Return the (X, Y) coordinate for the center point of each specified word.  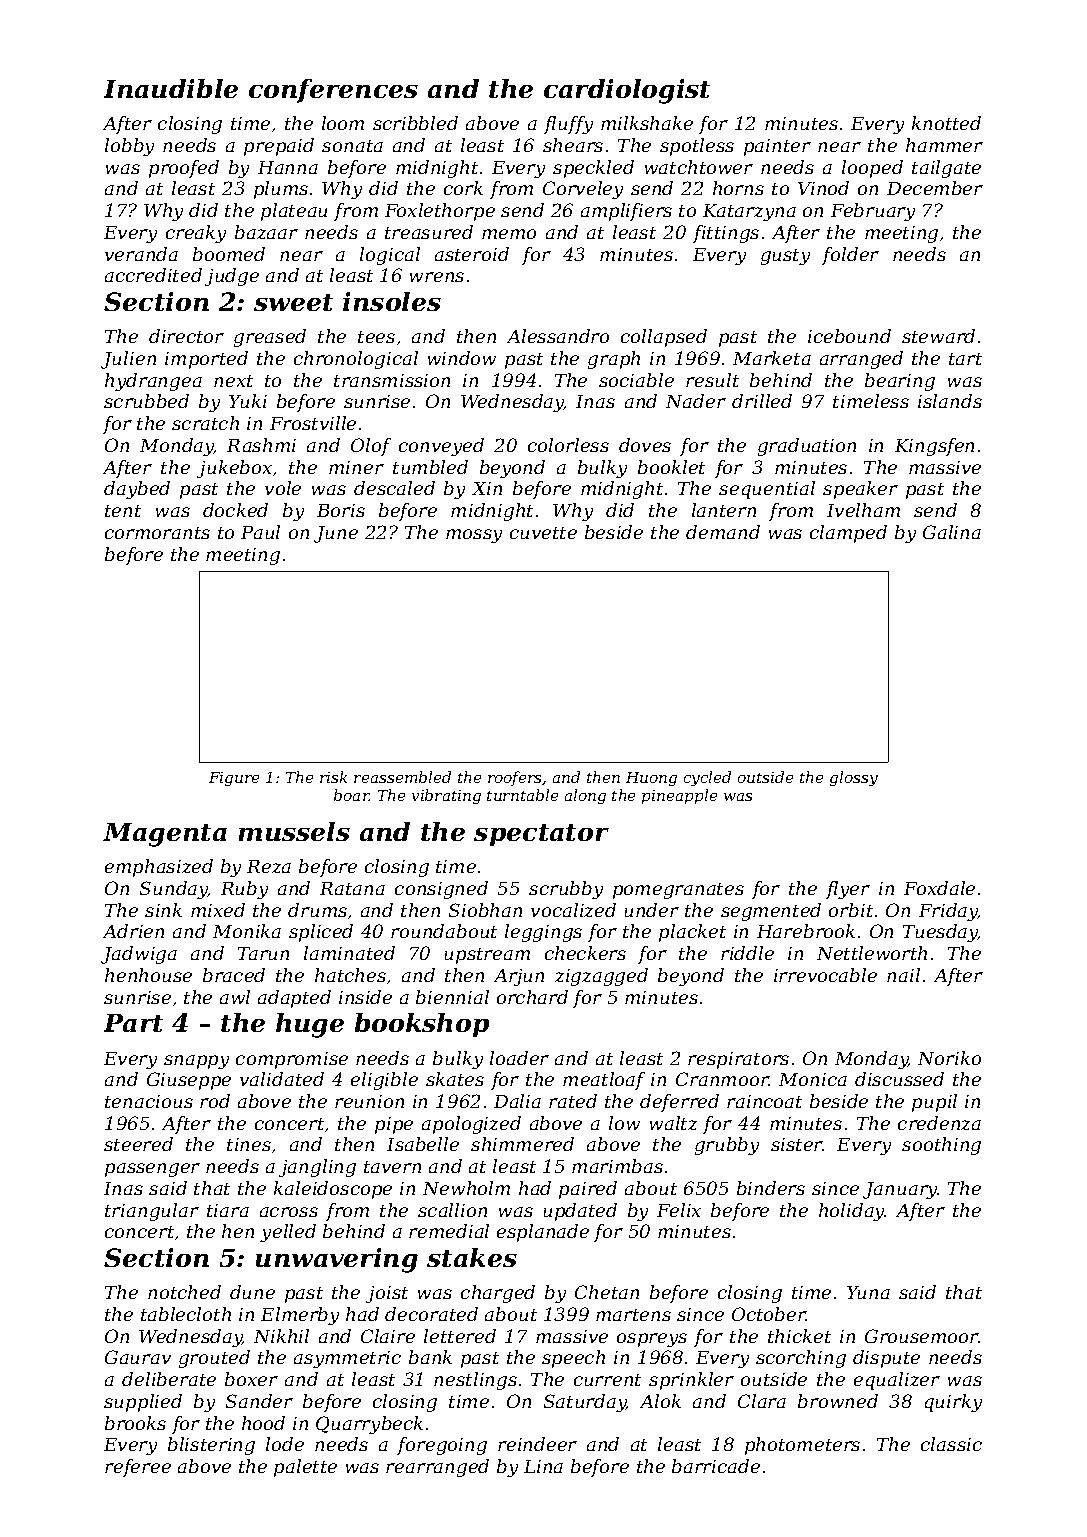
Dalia (517, 1101)
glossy (854, 778)
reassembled (402, 777)
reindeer (537, 1444)
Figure (234, 779)
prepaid (279, 147)
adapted (294, 999)
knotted (946, 123)
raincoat (764, 1101)
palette (305, 1468)
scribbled (415, 123)
